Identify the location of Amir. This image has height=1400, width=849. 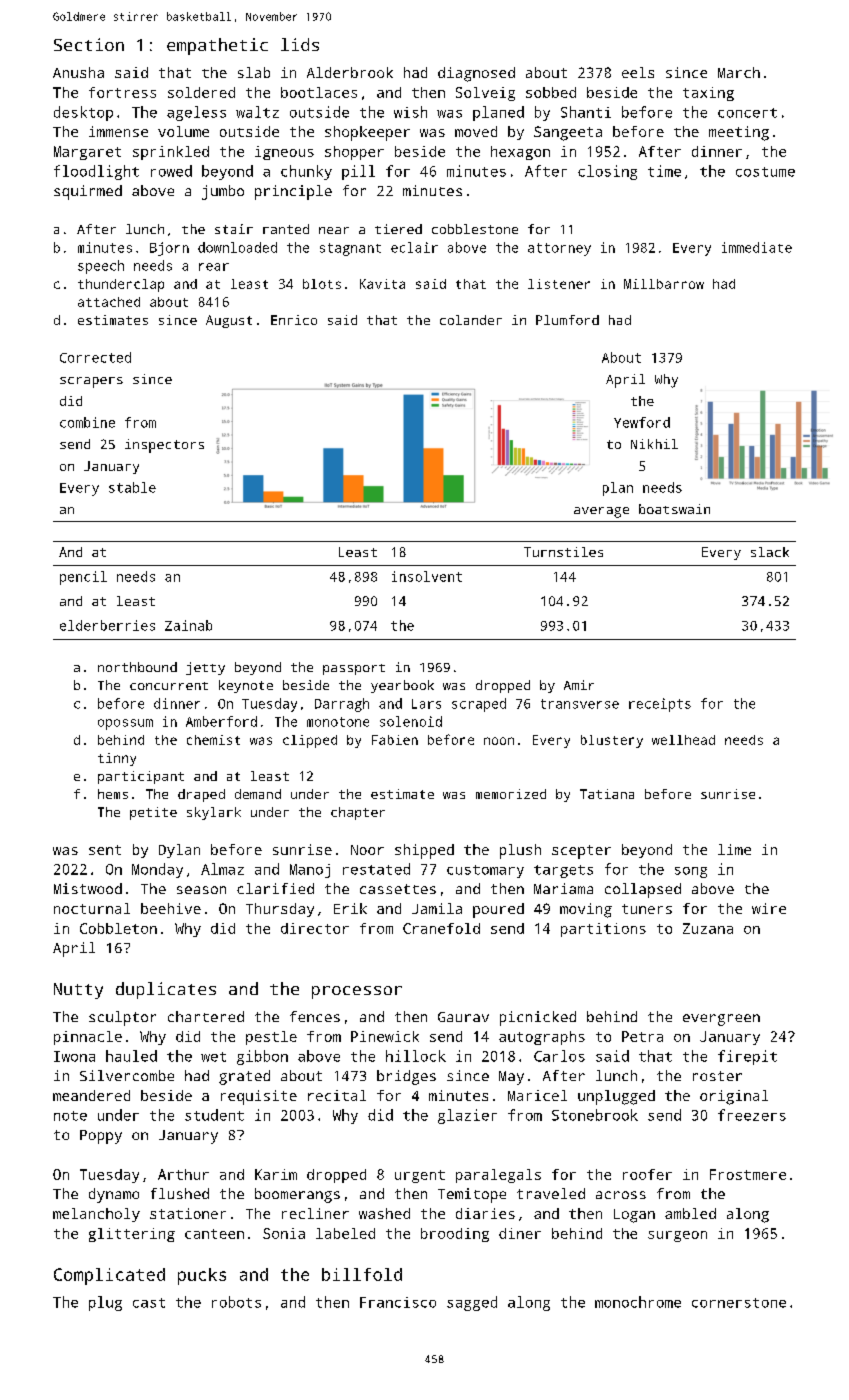
(579, 685).
